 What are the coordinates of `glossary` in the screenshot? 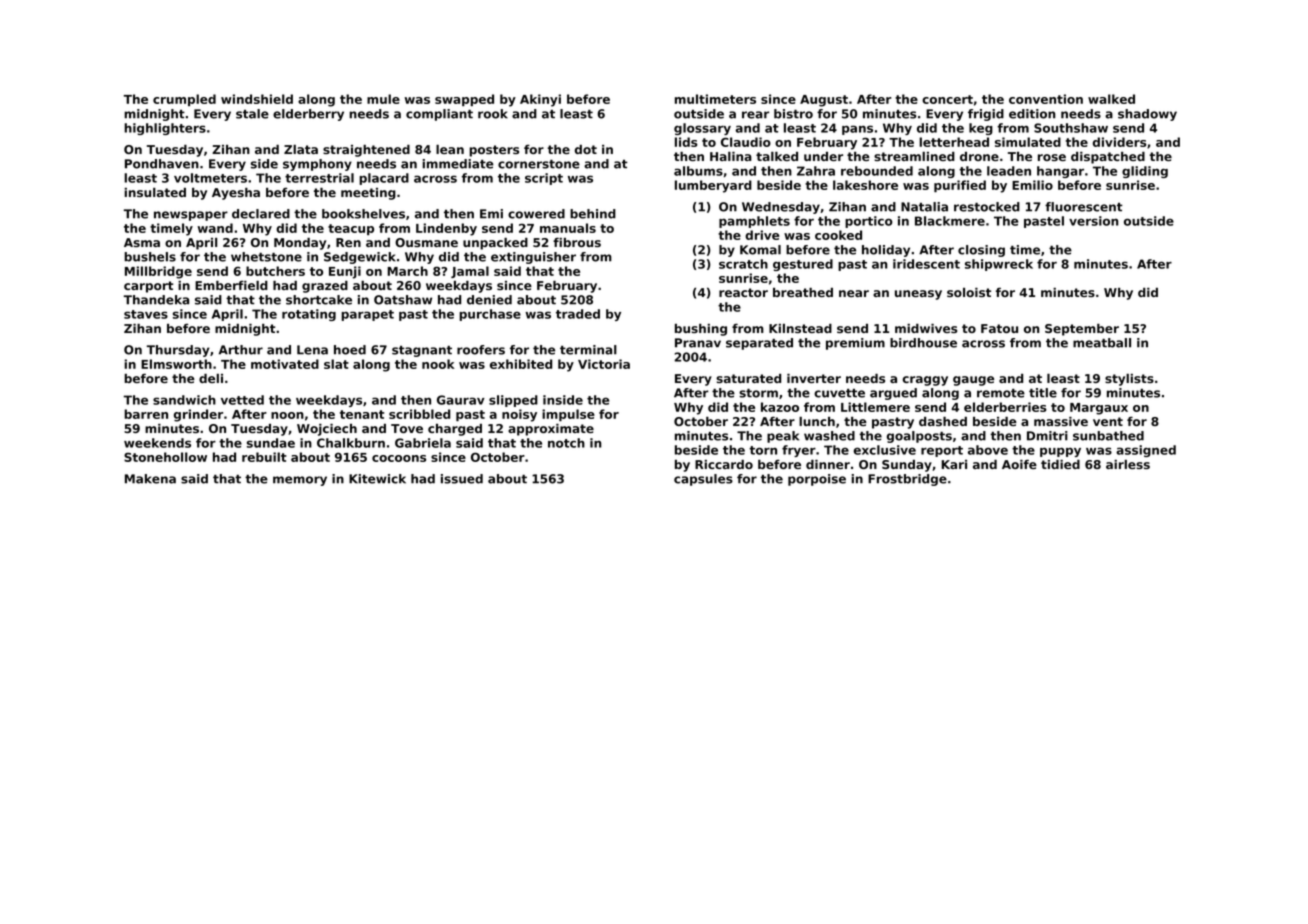 It's located at (702, 129).
